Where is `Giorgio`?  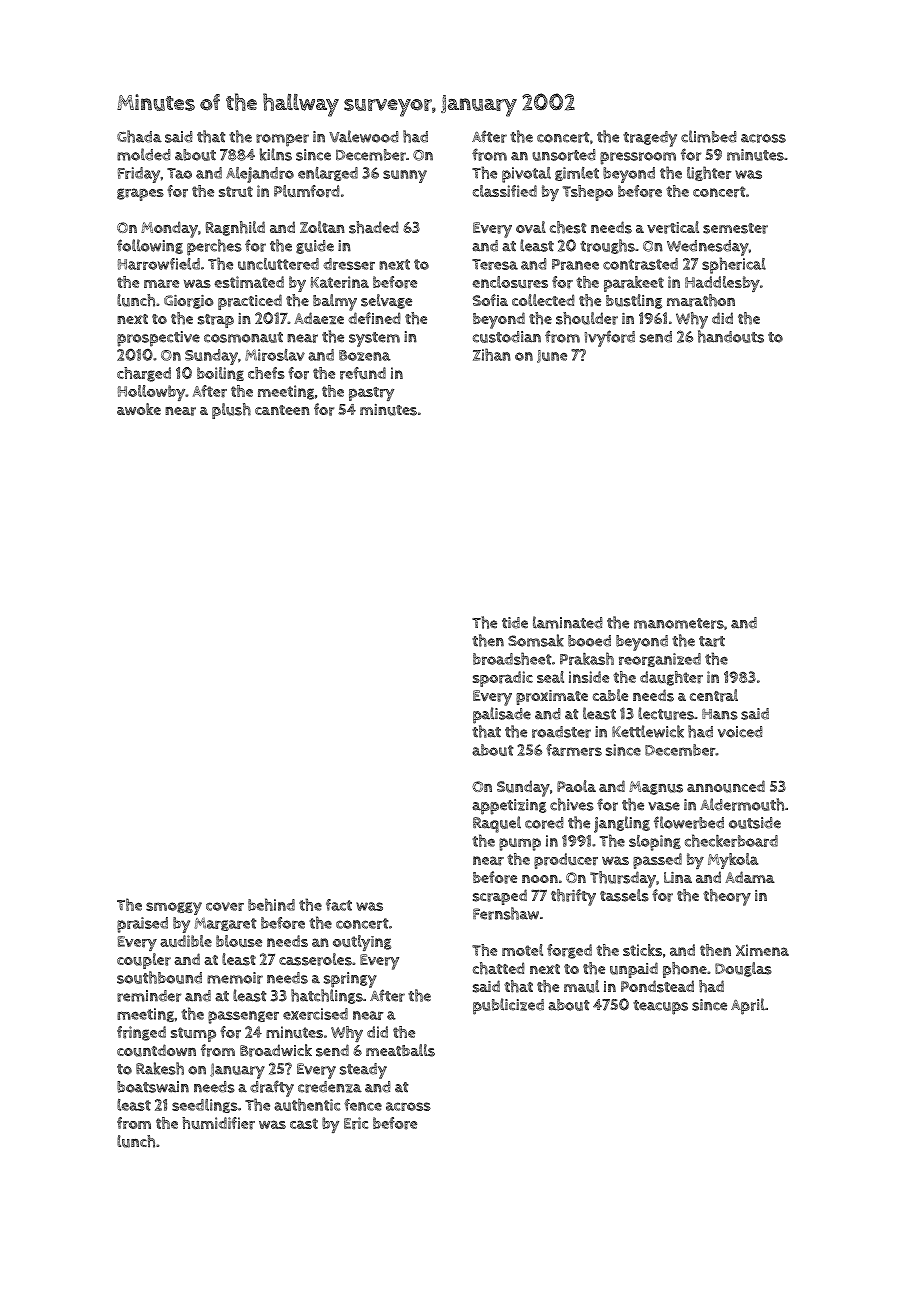
Giorgio is located at coordinates (188, 302).
